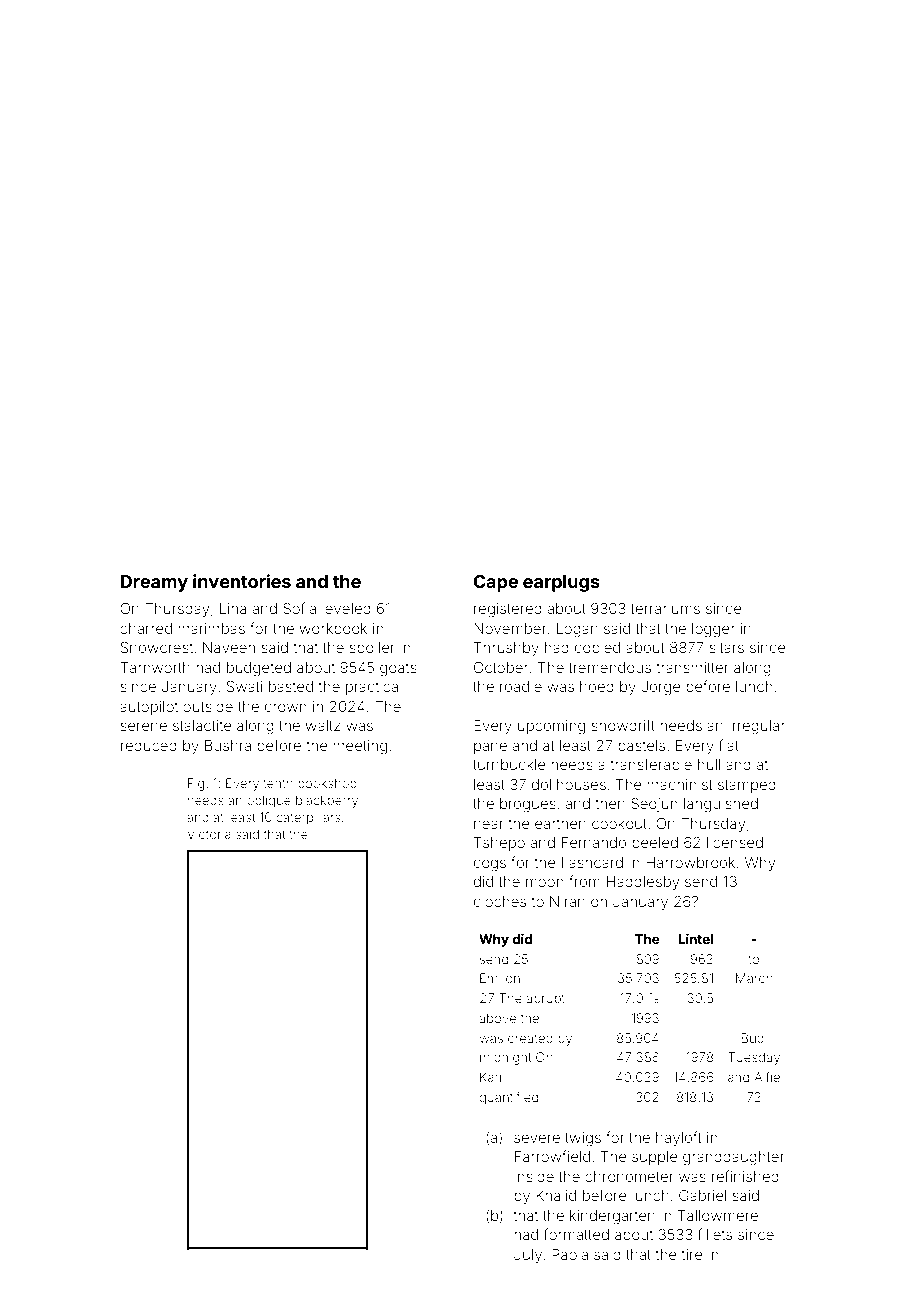  What do you see at coordinates (500, 901) in the document?
I see `cloches` at bounding box center [500, 901].
